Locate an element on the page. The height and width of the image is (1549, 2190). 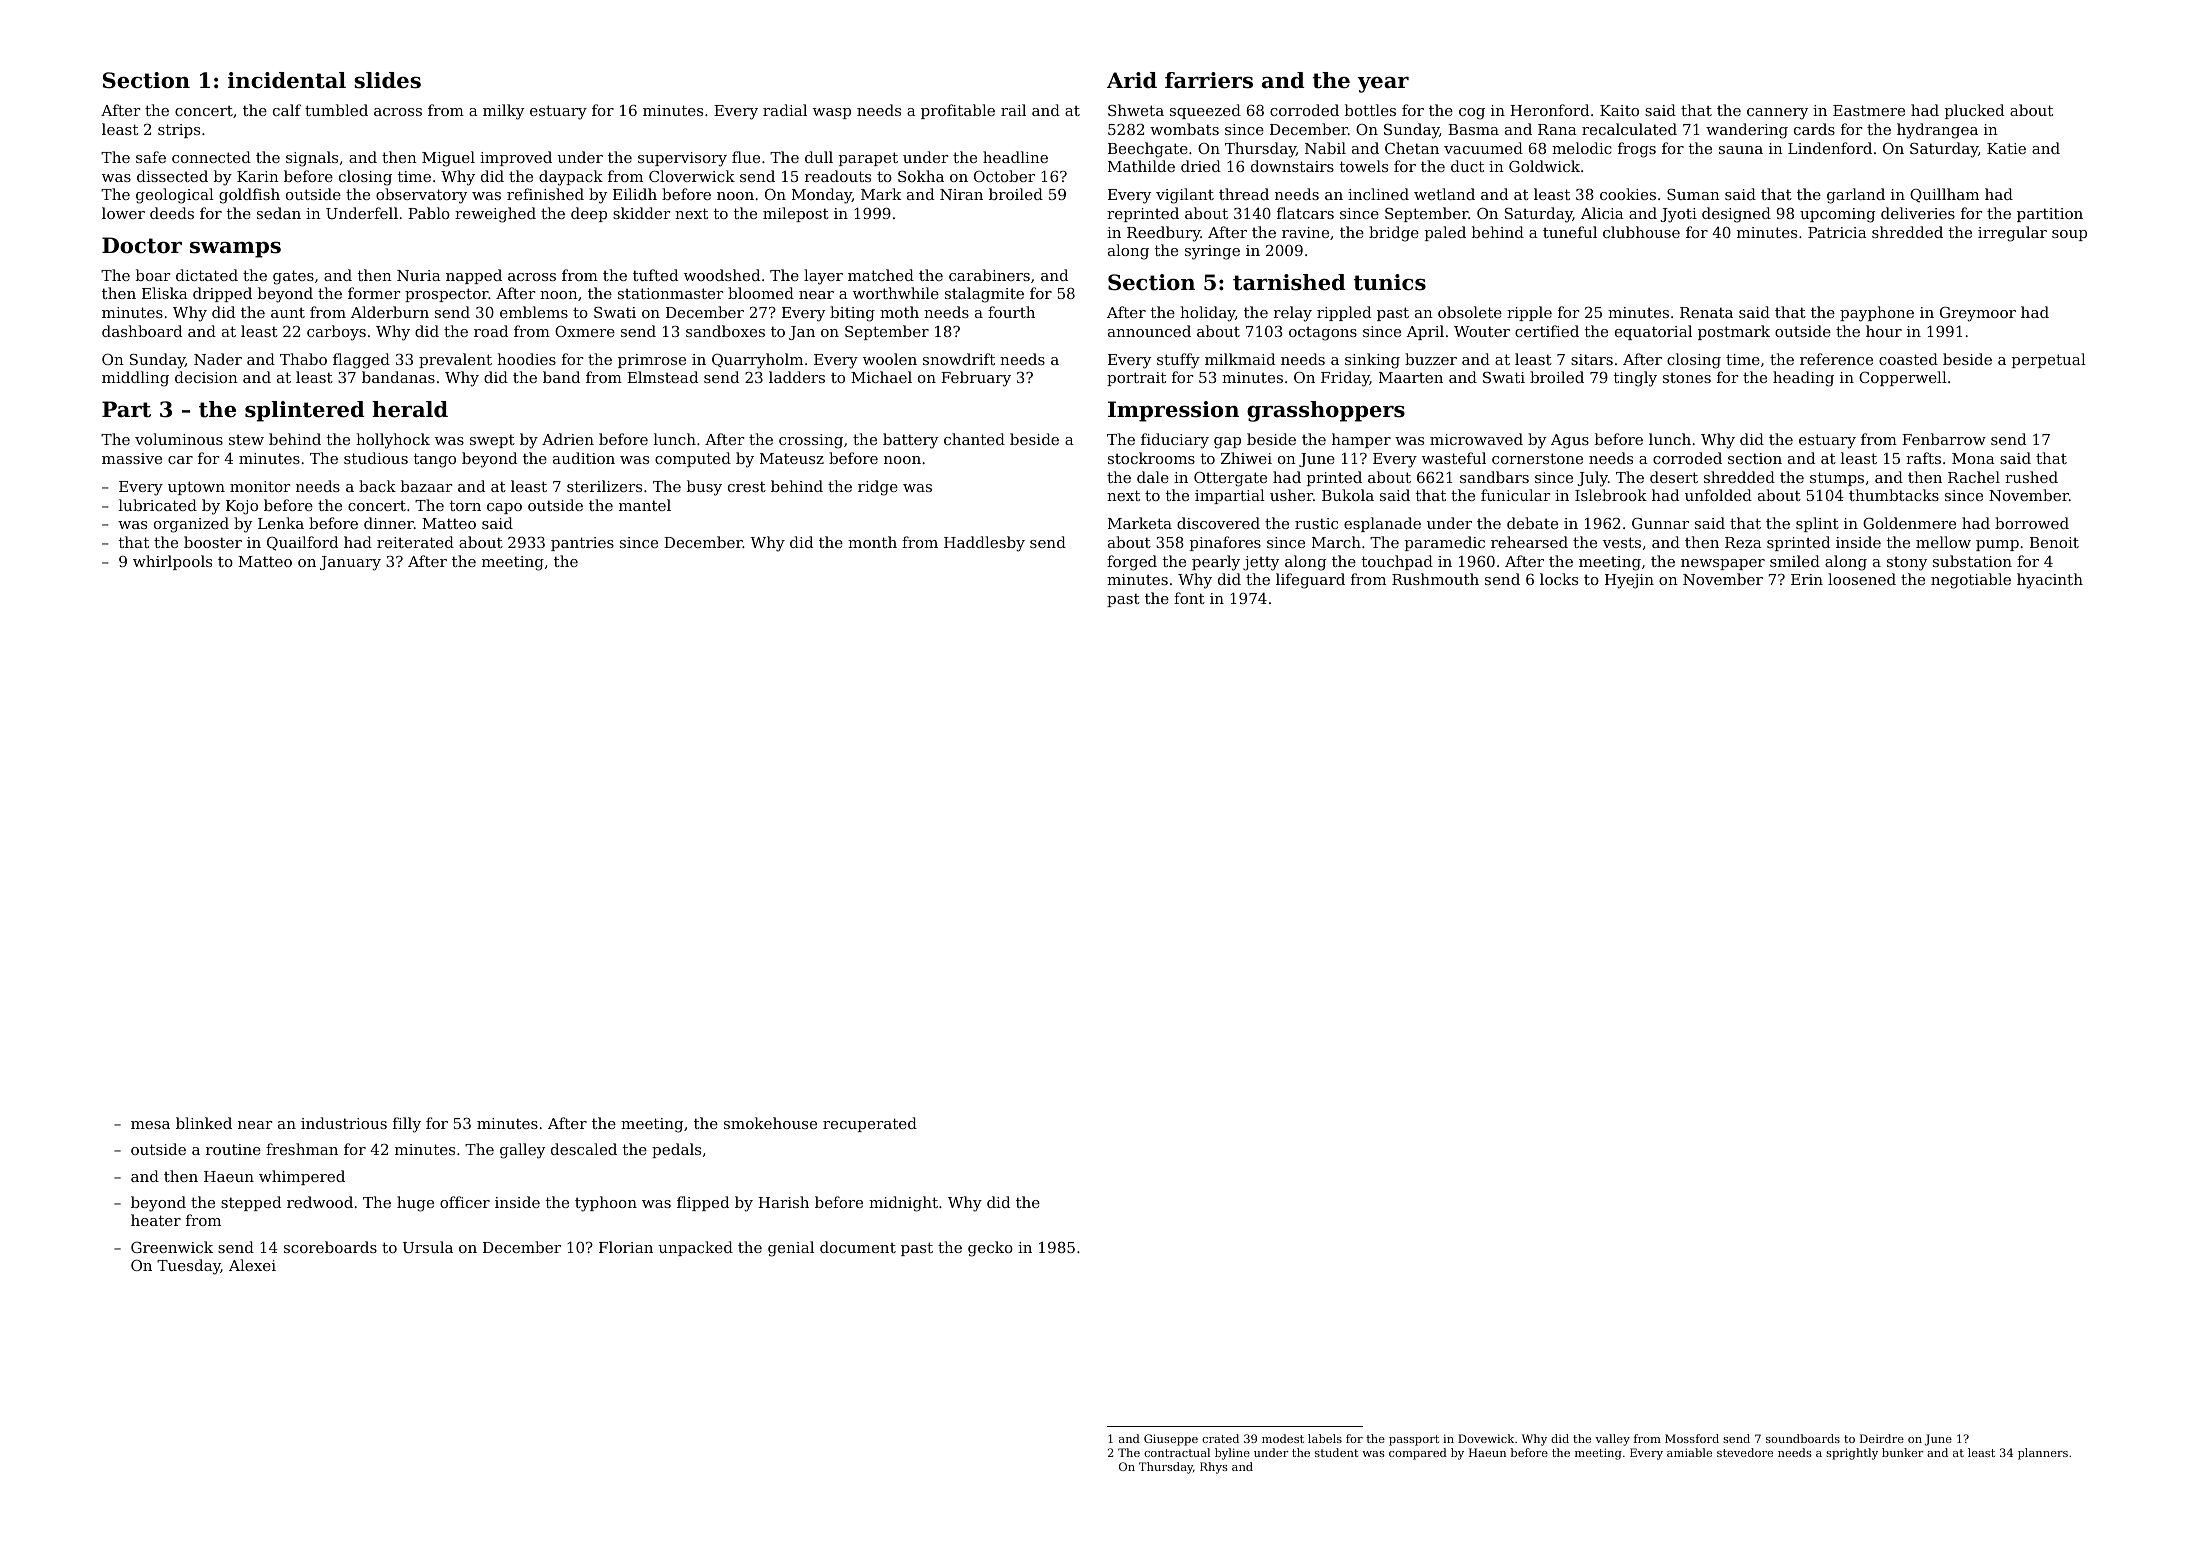
unpacked is located at coordinates (695, 1248).
